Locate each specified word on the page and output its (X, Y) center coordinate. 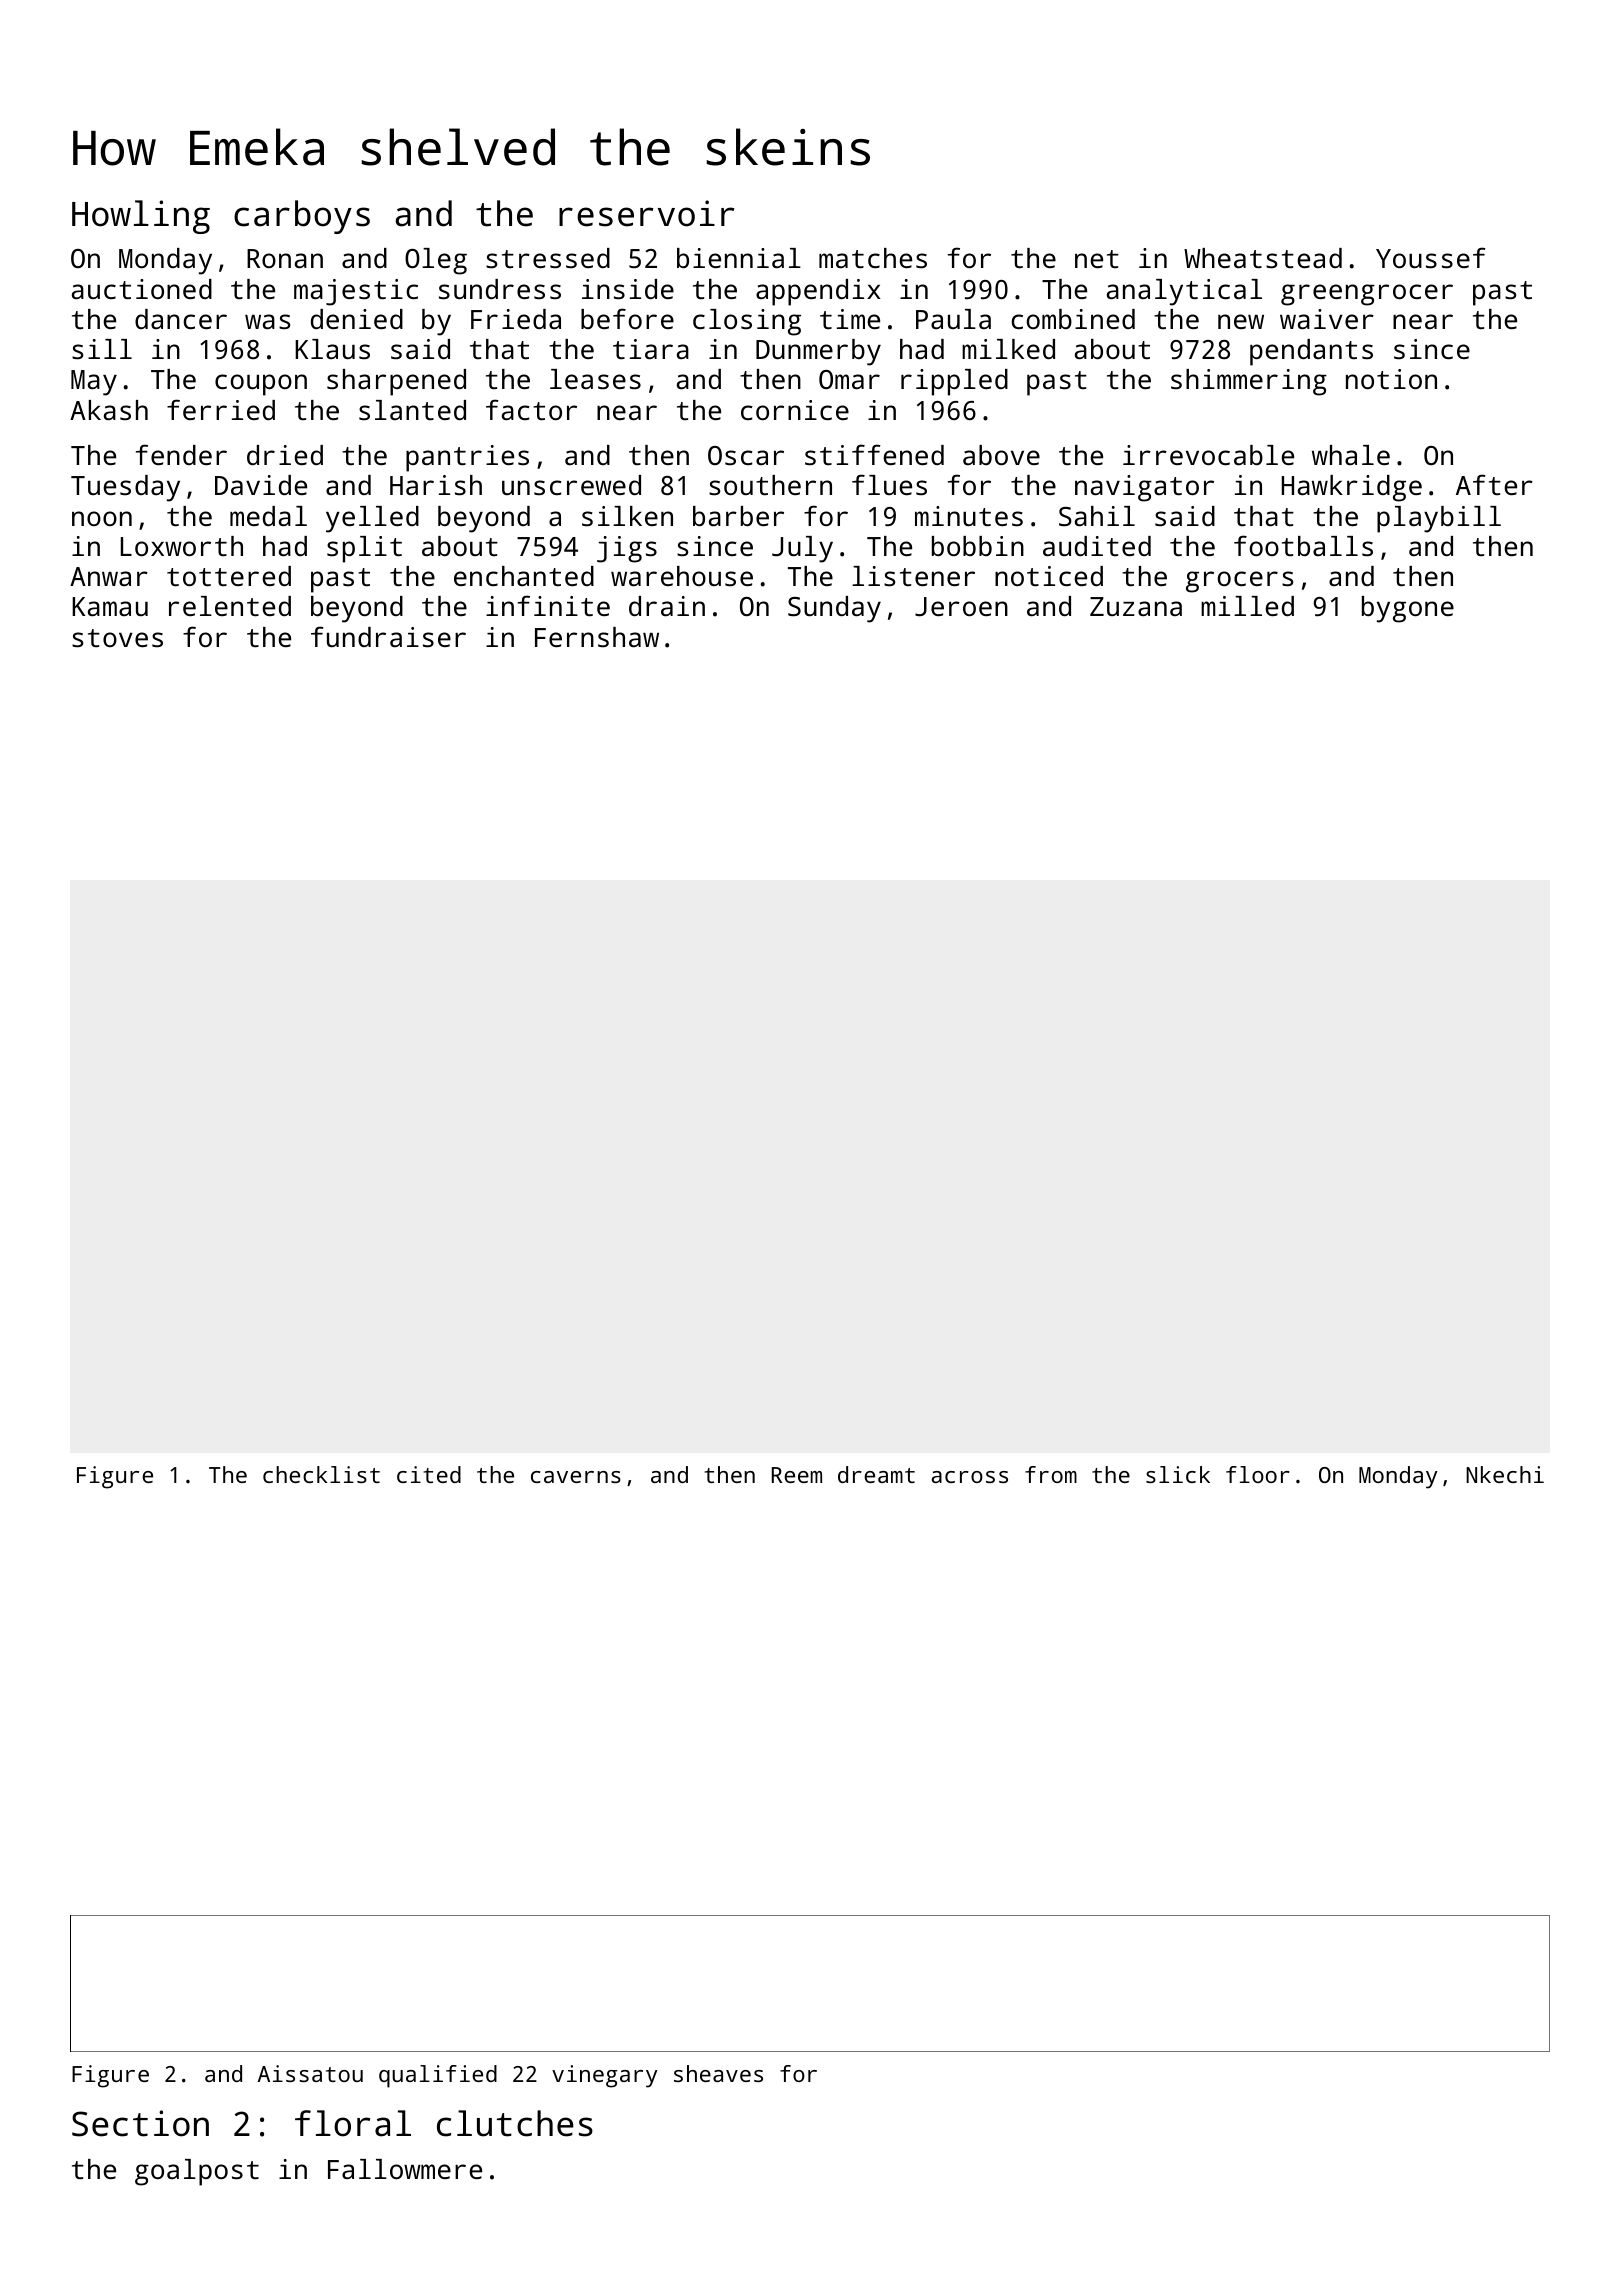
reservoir (646, 213)
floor (1258, 1474)
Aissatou (310, 2073)
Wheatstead (1263, 258)
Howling (141, 217)
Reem (797, 1475)
